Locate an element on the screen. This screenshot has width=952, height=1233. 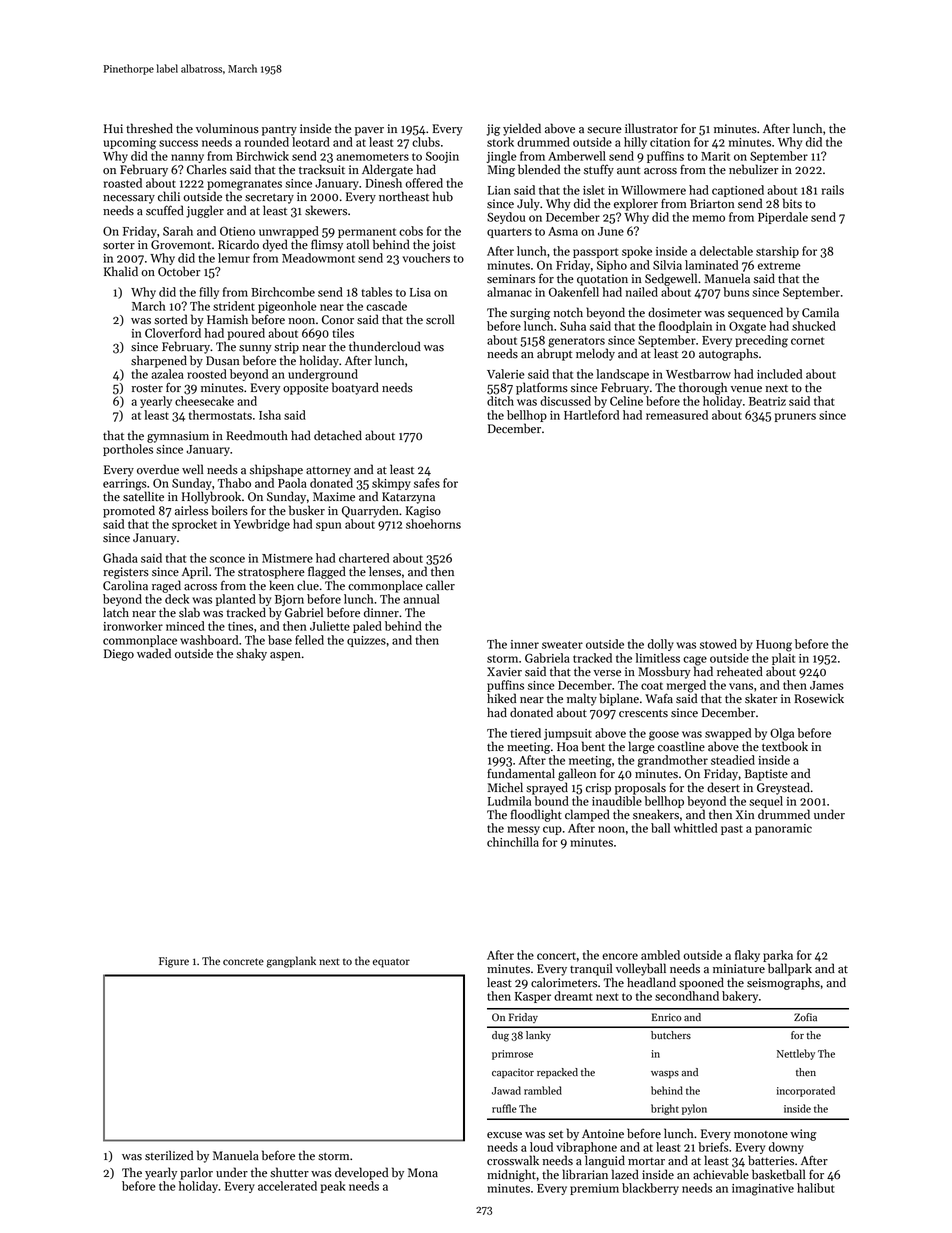
starship is located at coordinates (777, 252).
